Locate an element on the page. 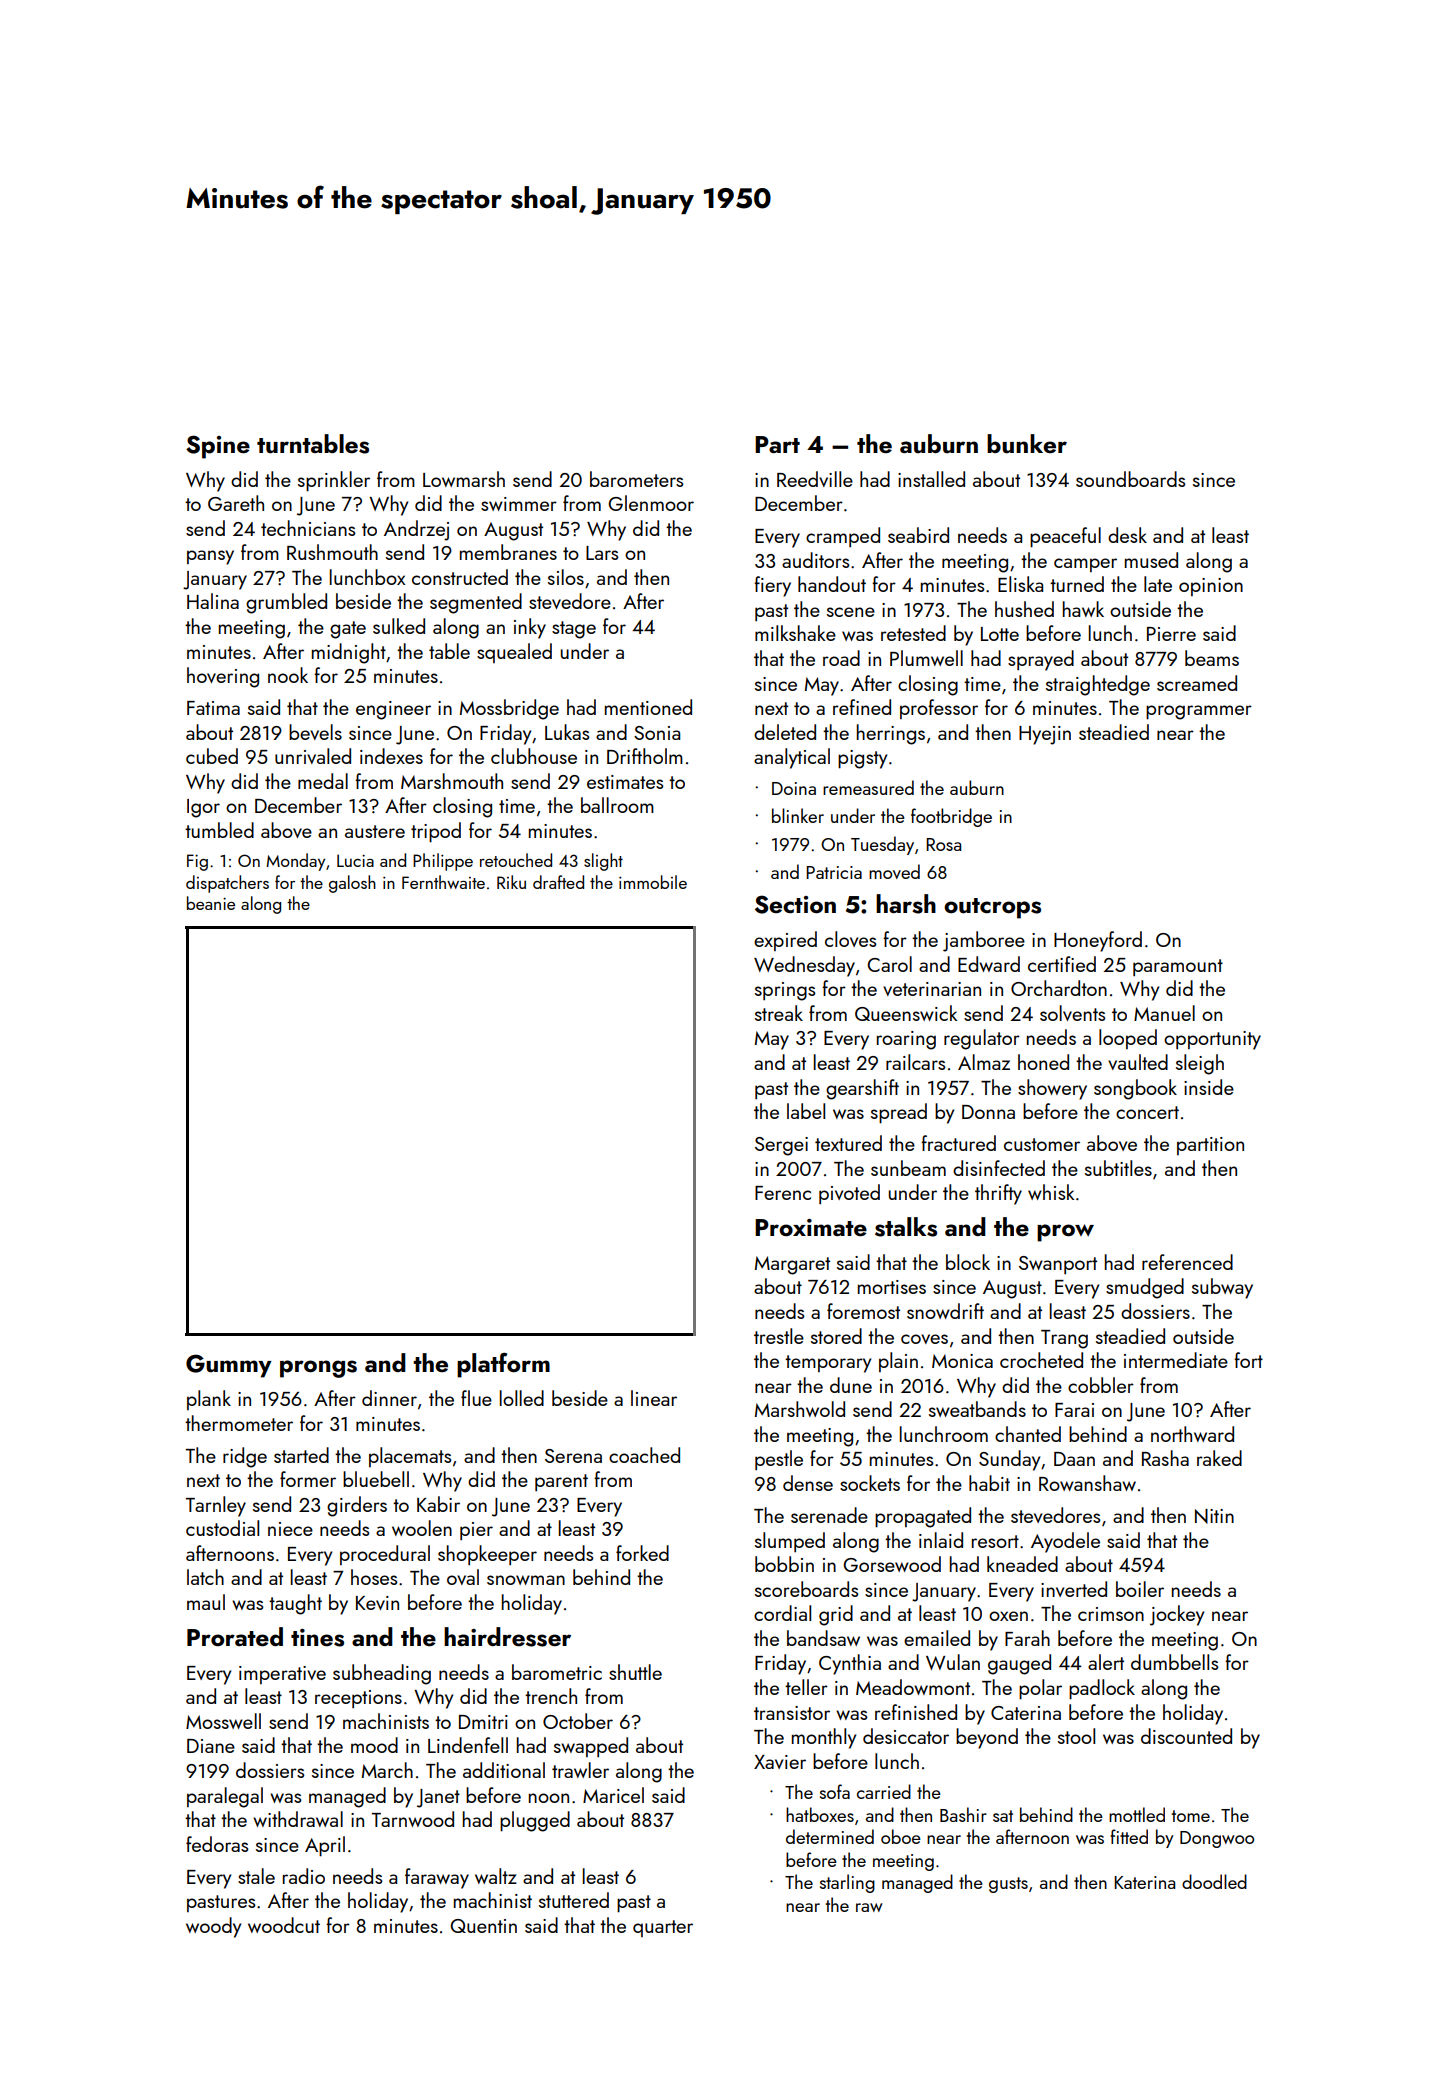 This page has height=2100, width=1450. Reedville is located at coordinates (815, 479).
